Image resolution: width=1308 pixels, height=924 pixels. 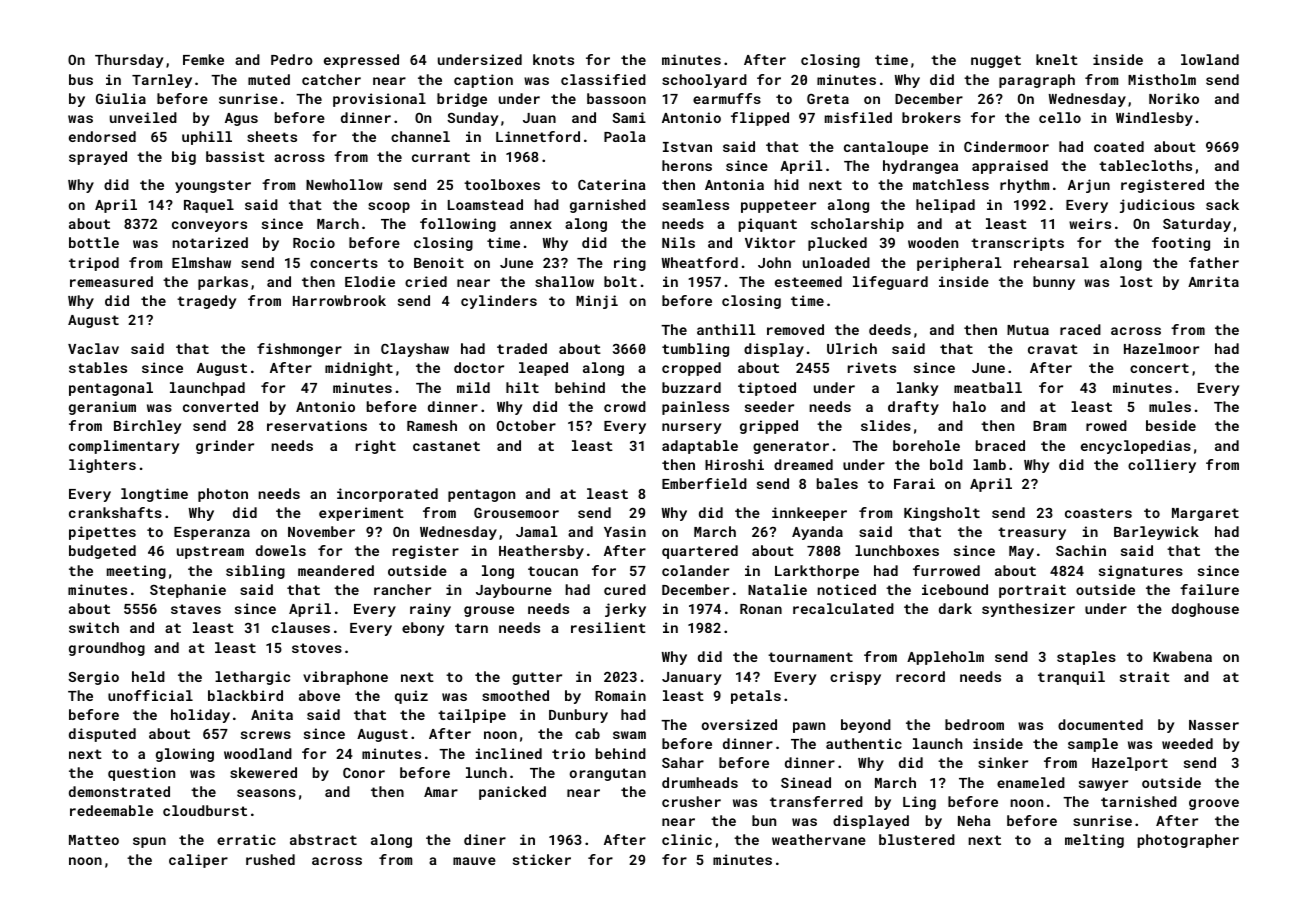 I want to click on Larkthorpe, so click(x=817, y=572).
